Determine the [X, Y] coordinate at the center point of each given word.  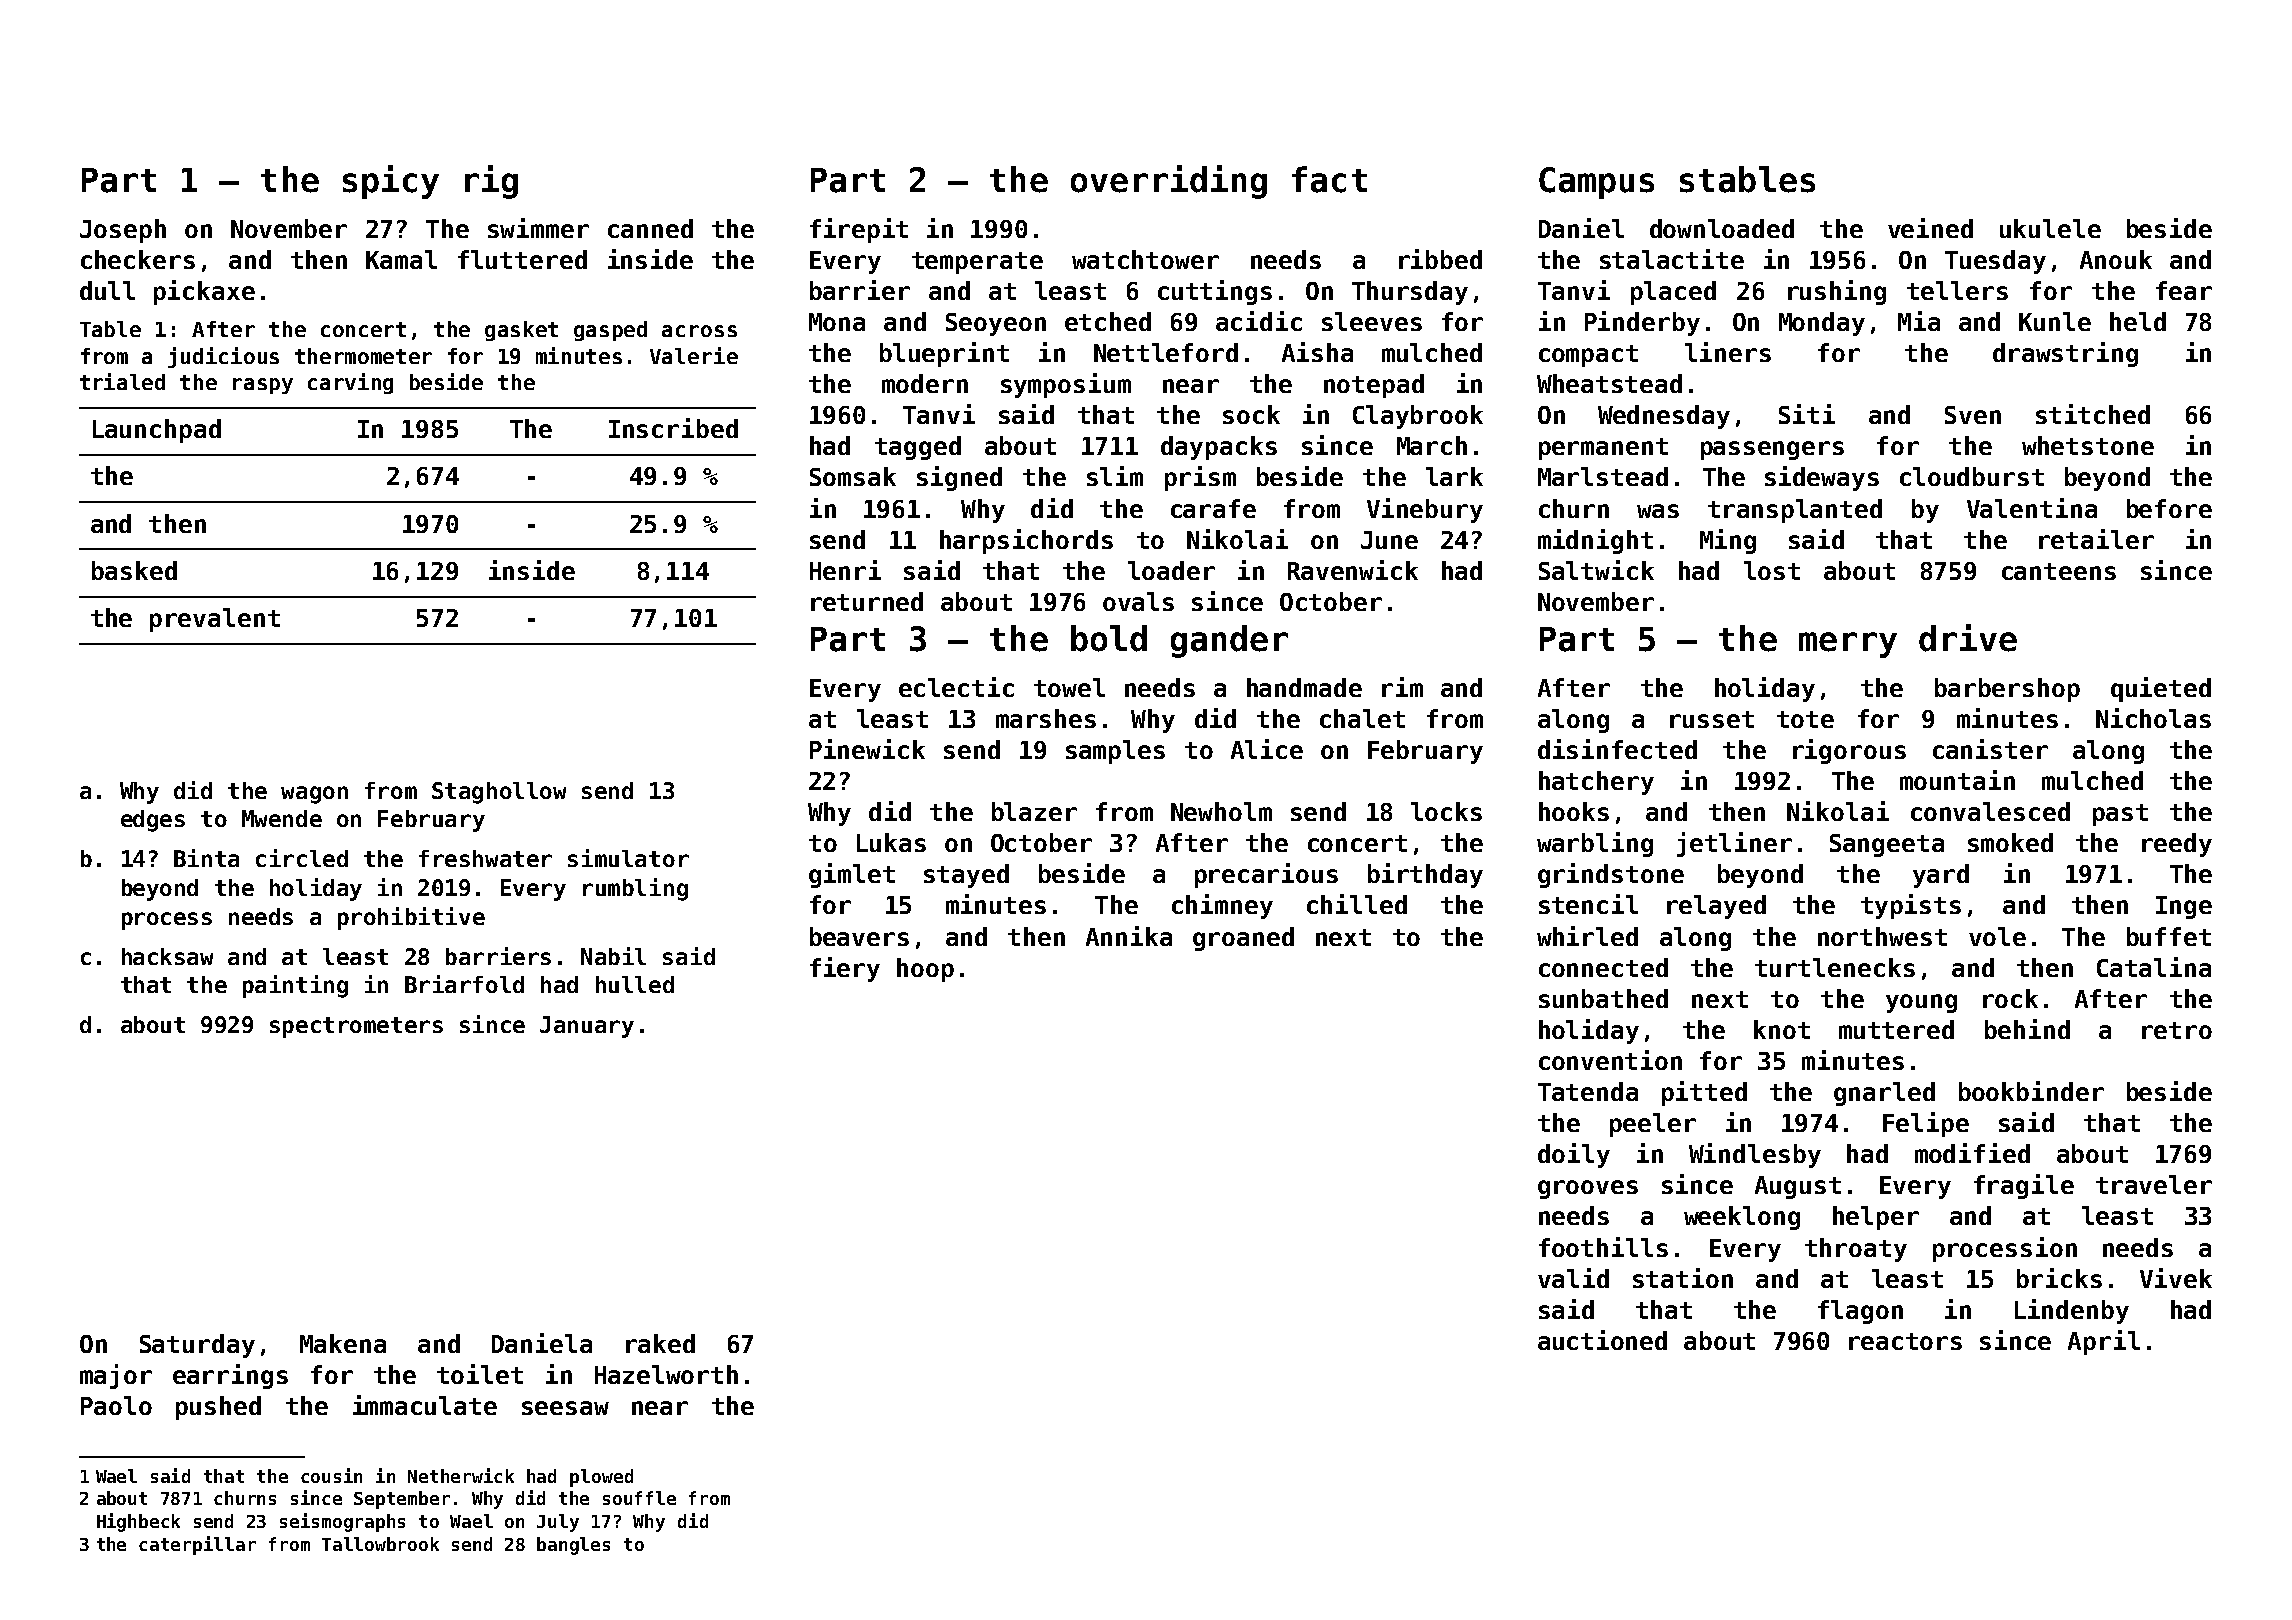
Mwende [282, 818]
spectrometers [356, 1027]
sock [1251, 414]
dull [107, 290]
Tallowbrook [380, 1544]
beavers [859, 936]
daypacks [1219, 448]
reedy [2177, 845]
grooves [1588, 1189]
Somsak [853, 476]
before [2169, 508]
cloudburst [1972, 476]
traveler [2154, 1184]
